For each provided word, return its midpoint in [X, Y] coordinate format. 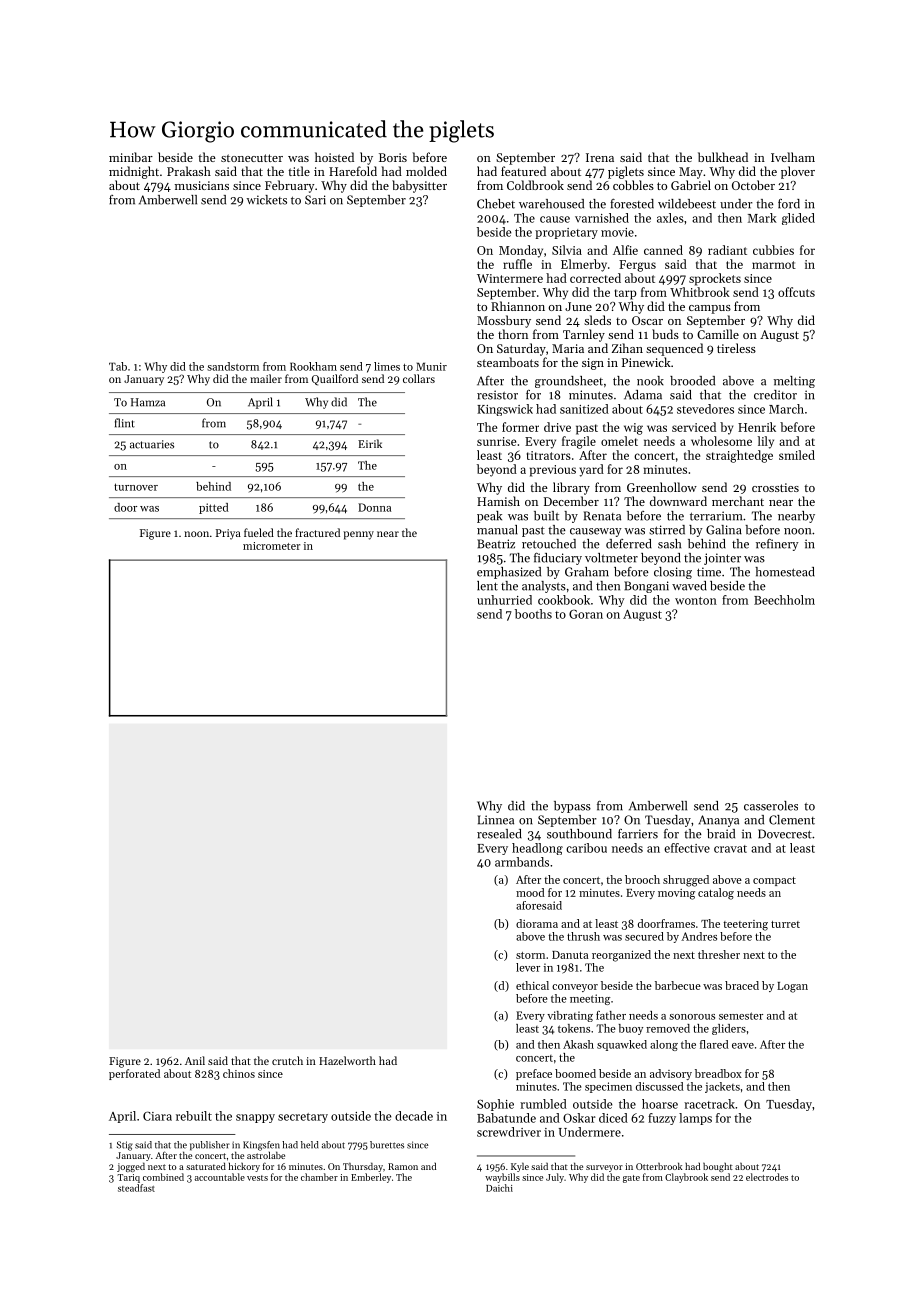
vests [257, 1178]
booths [533, 614]
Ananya [718, 821]
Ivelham [793, 157]
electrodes [767, 1177]
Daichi [499, 1188]
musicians [202, 185]
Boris [393, 157]
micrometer [271, 546]
